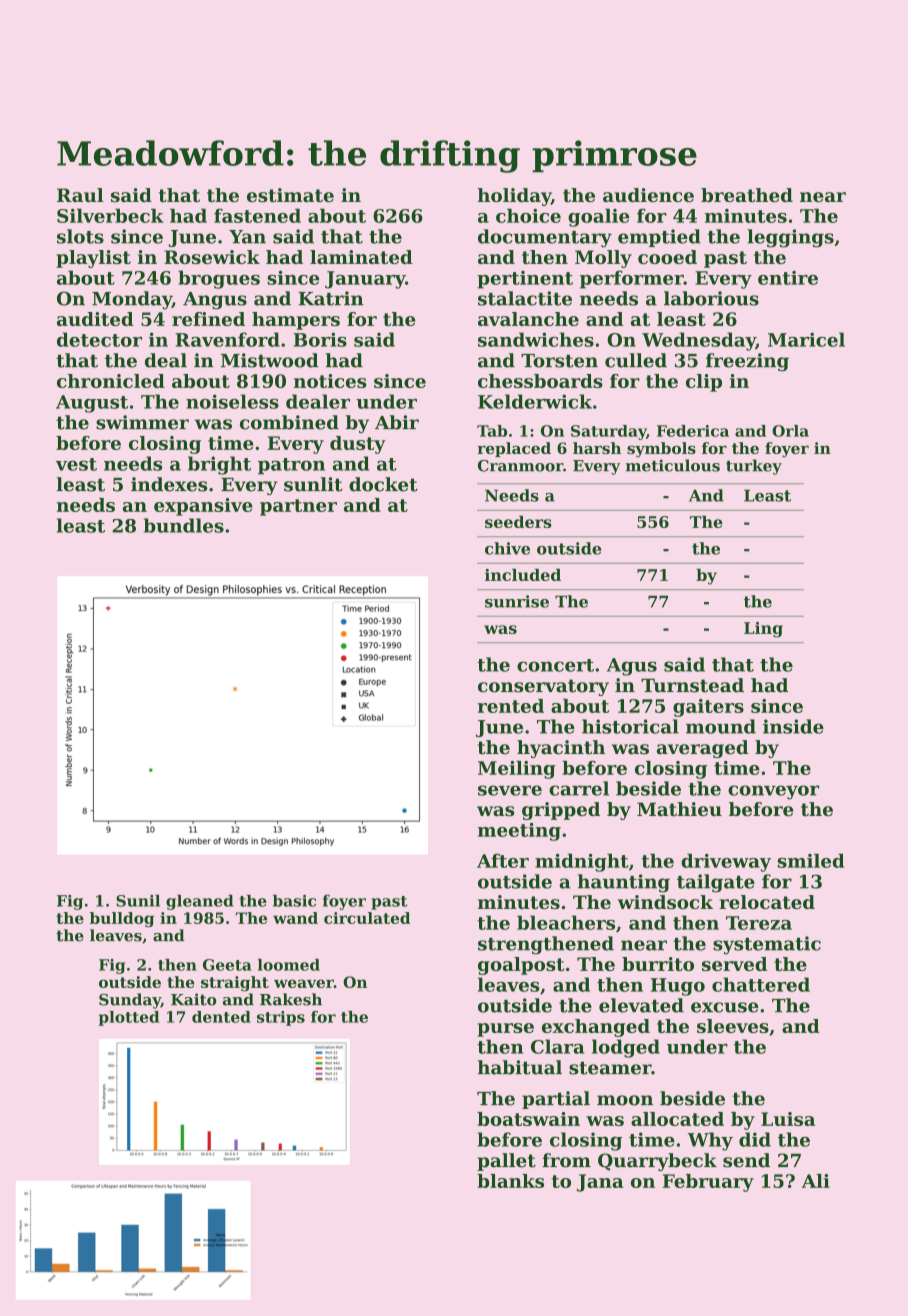 This screenshot has height=1316, width=908. Describe the element at coordinates (704, 383) in the screenshot. I see `clip` at that location.
